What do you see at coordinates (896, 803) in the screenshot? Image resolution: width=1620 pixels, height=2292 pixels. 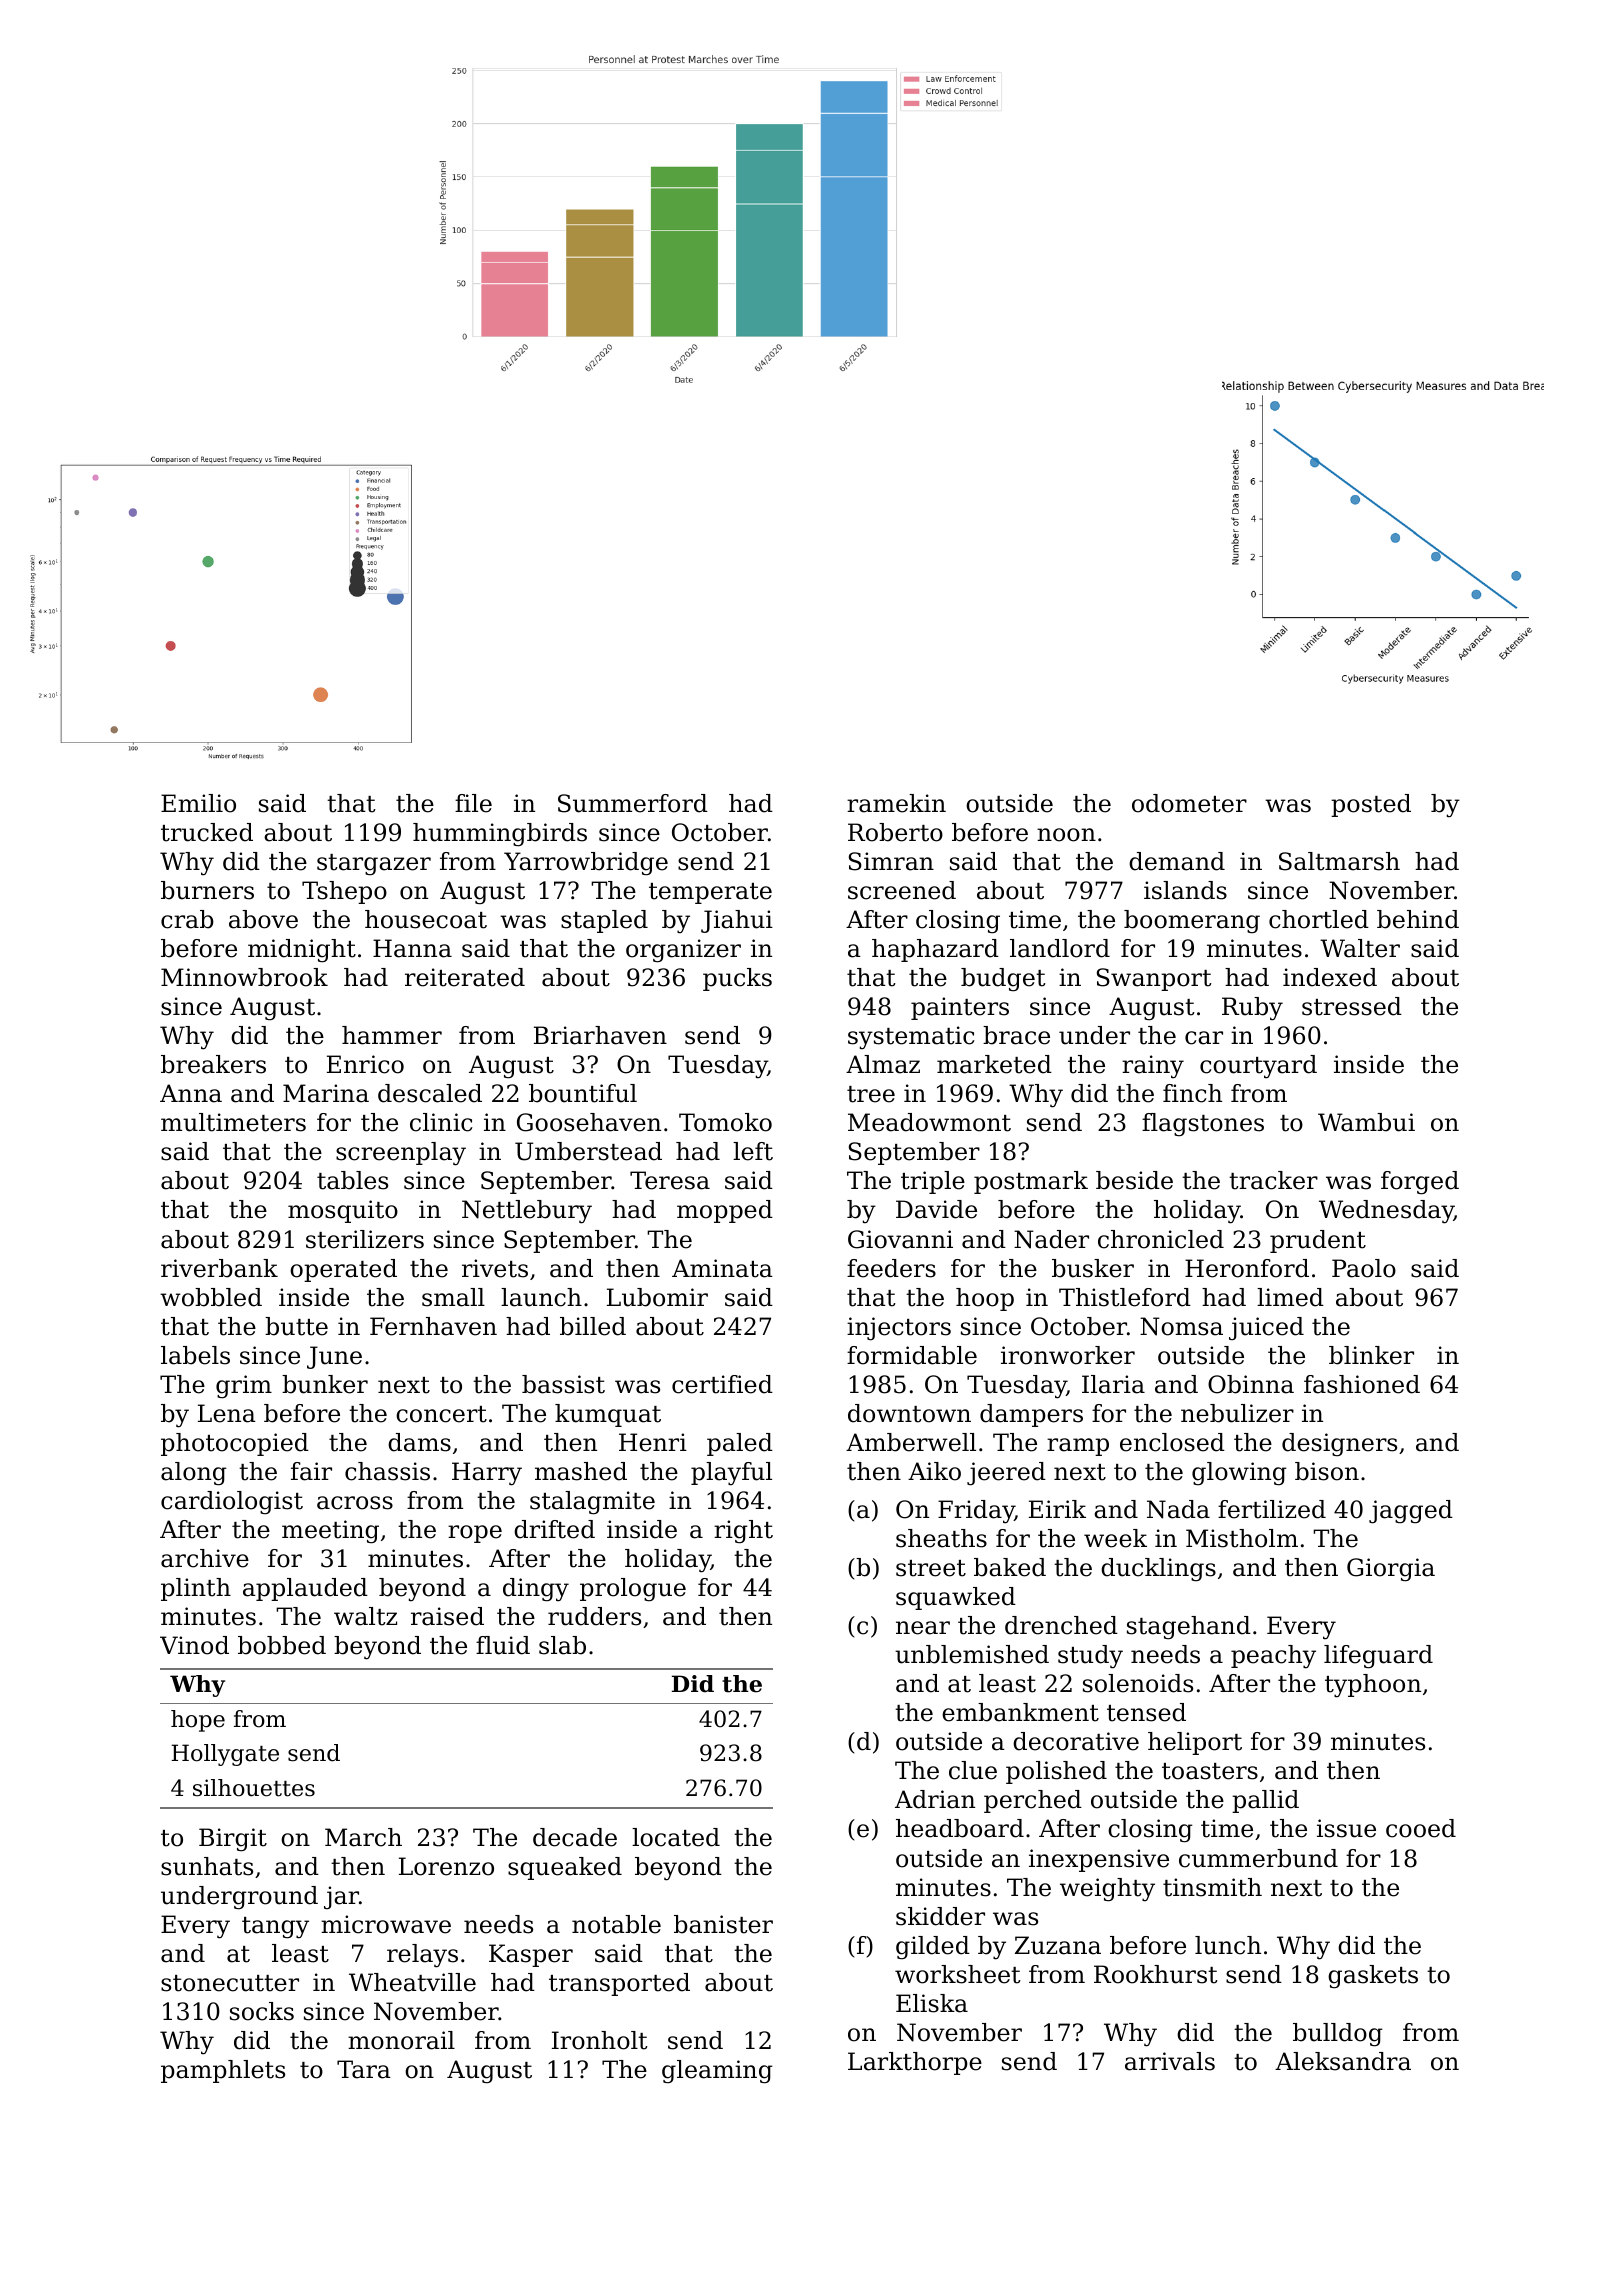 I see `ramekin` at bounding box center [896, 803].
